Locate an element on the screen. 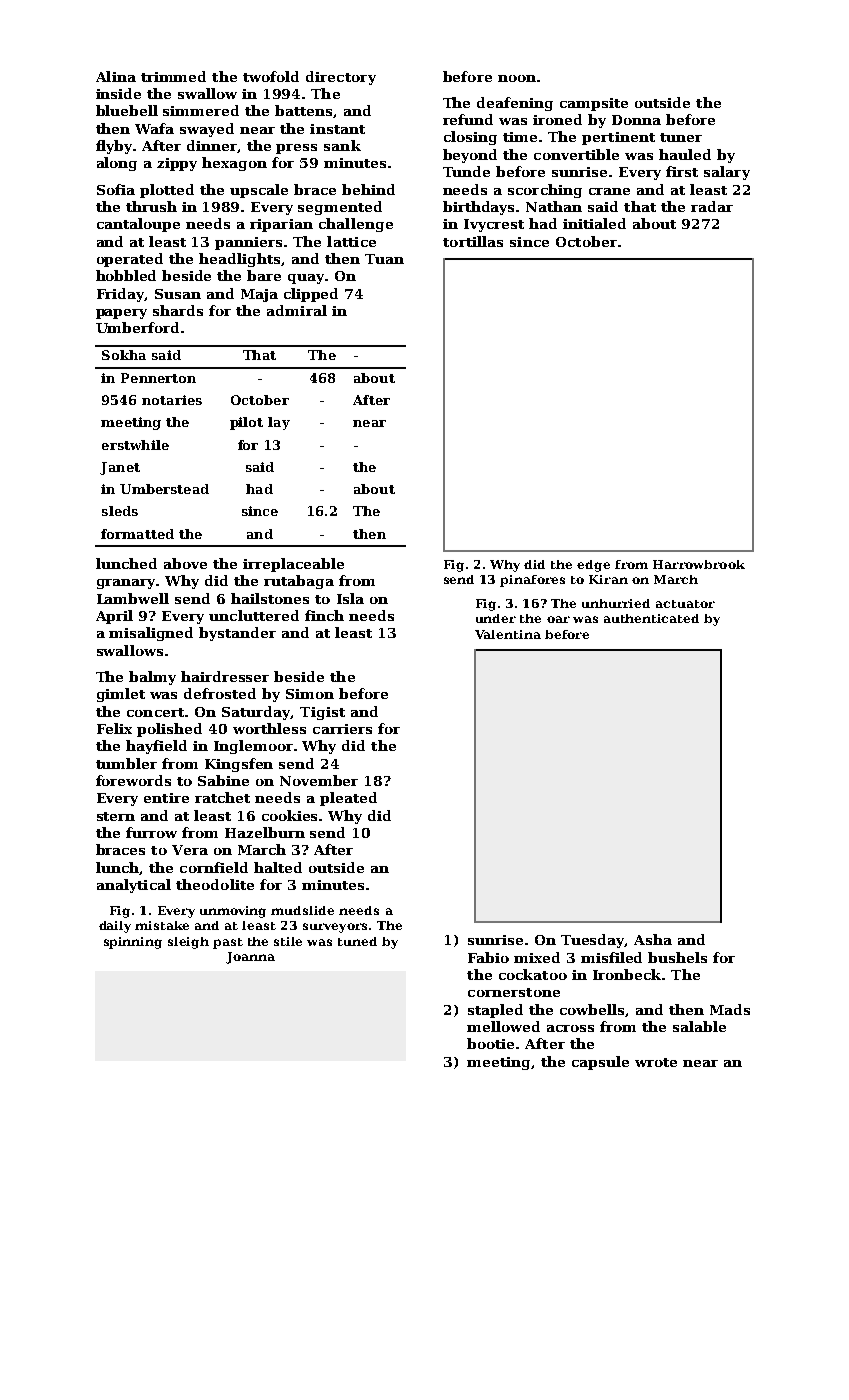 The width and height of the screenshot is (849, 1400). radar is located at coordinates (712, 206).
